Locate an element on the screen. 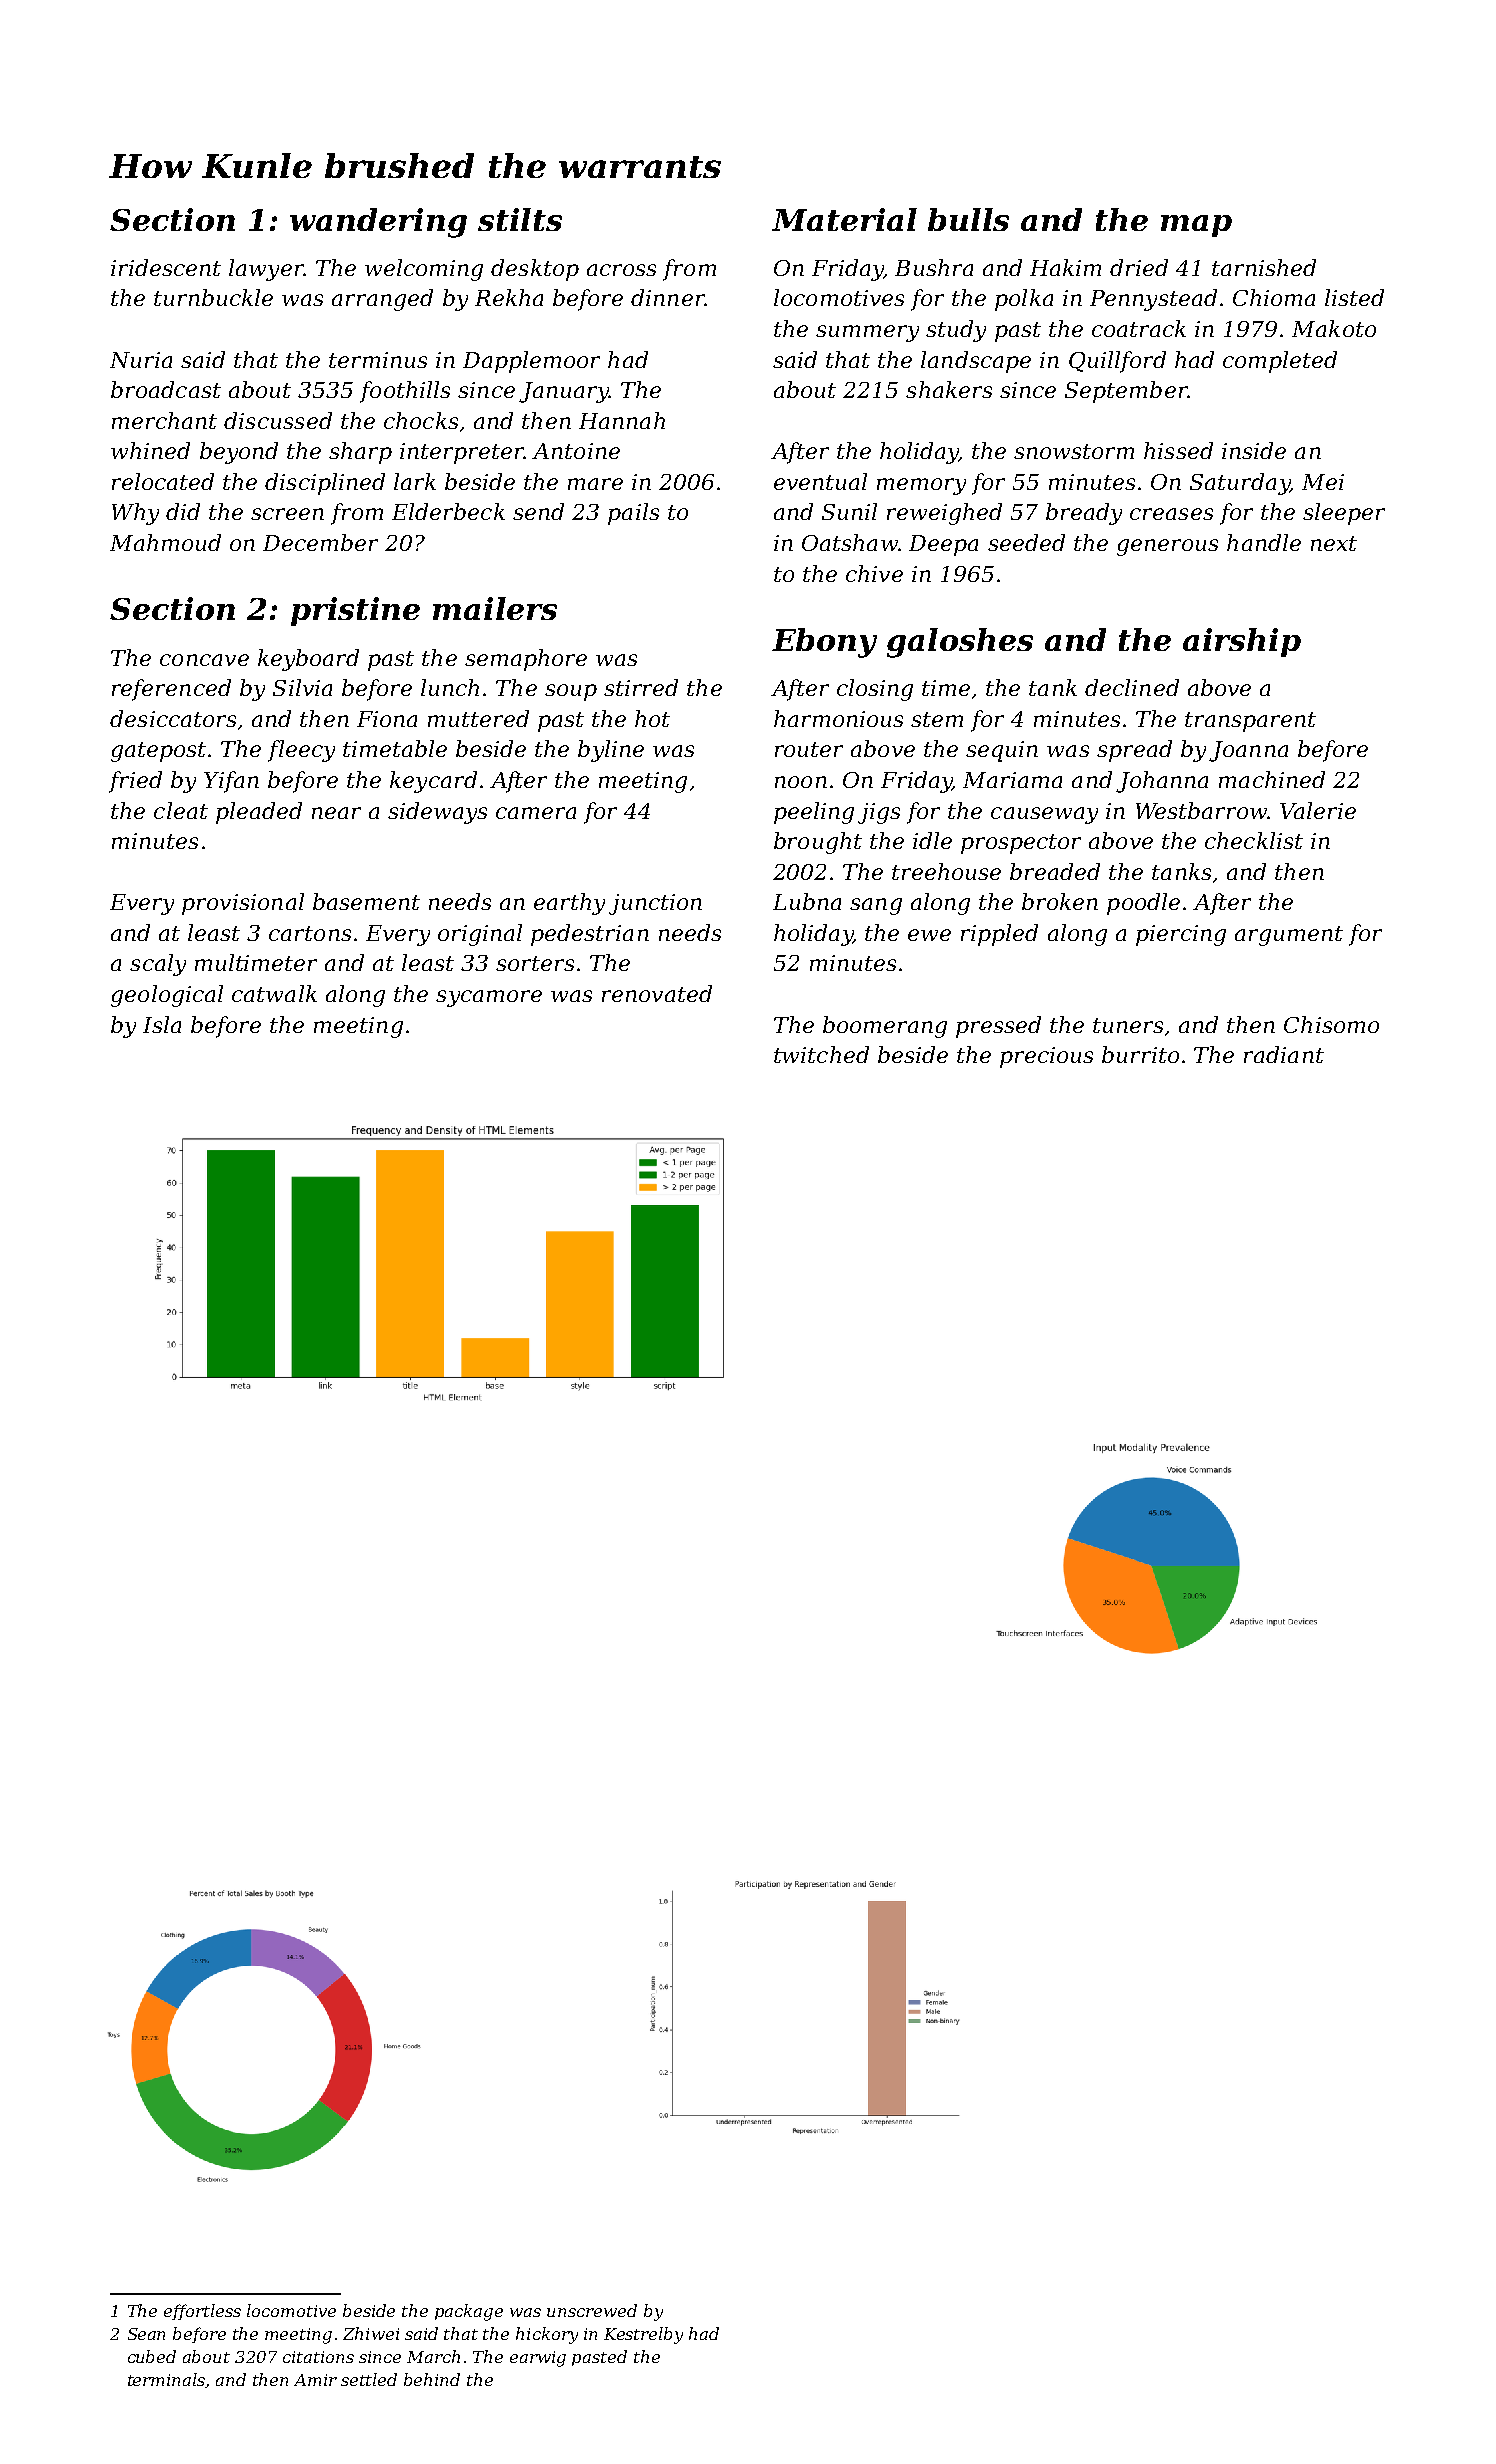 The image size is (1496, 2464). bulls is located at coordinates (968, 219).
